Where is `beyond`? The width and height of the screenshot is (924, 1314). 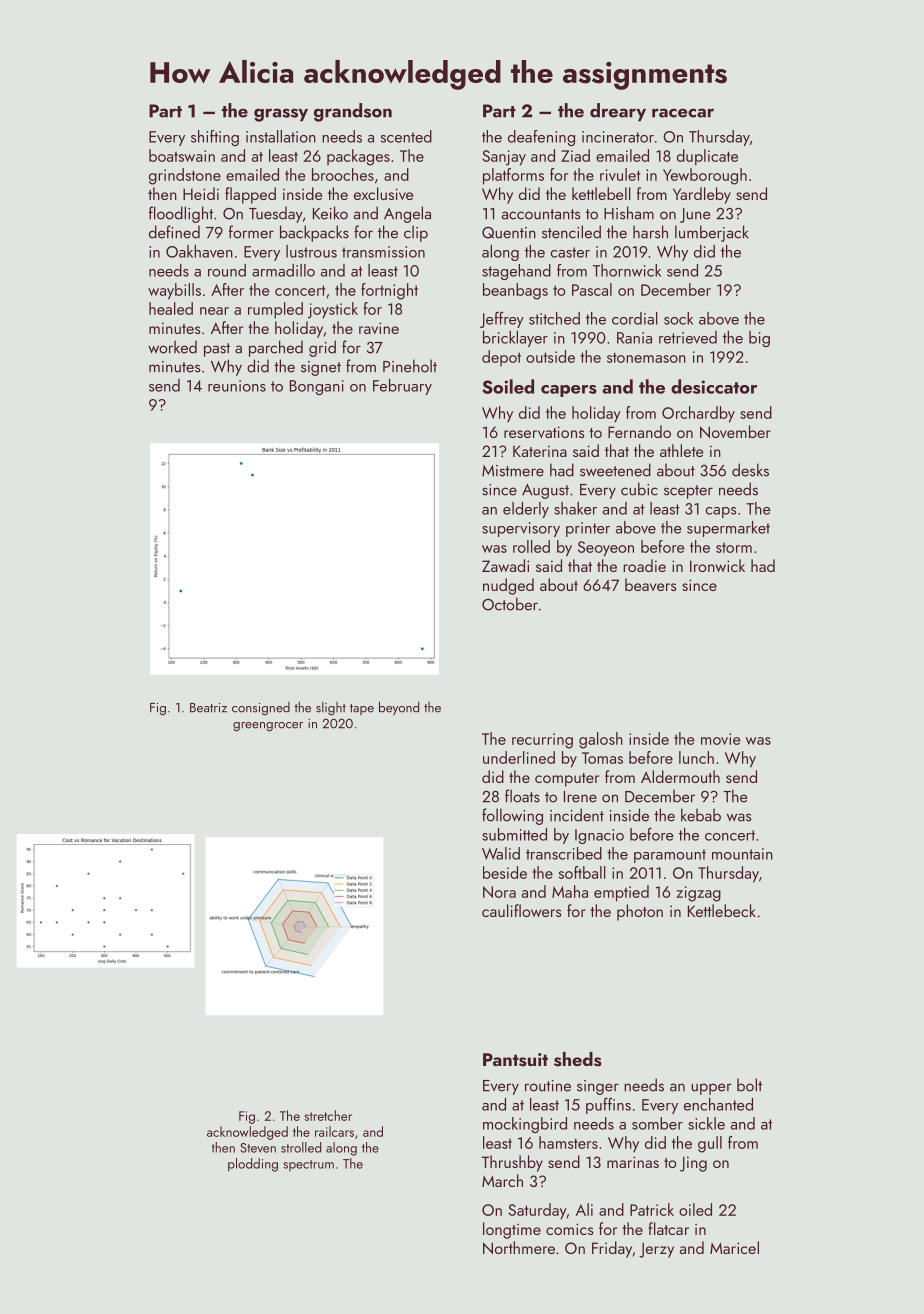
beyond is located at coordinates (399, 708).
